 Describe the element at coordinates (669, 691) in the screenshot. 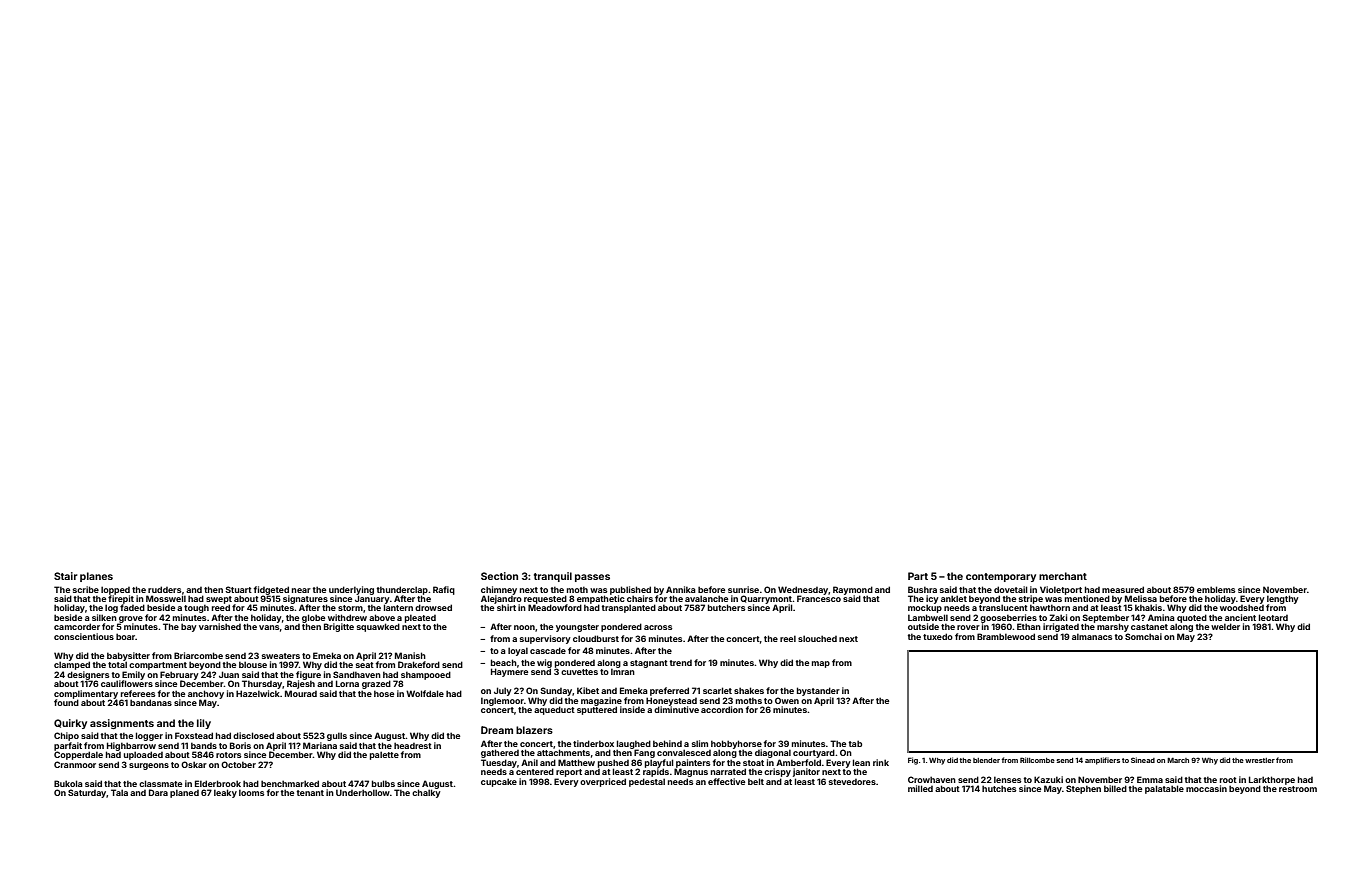

I see `preferred` at that location.
